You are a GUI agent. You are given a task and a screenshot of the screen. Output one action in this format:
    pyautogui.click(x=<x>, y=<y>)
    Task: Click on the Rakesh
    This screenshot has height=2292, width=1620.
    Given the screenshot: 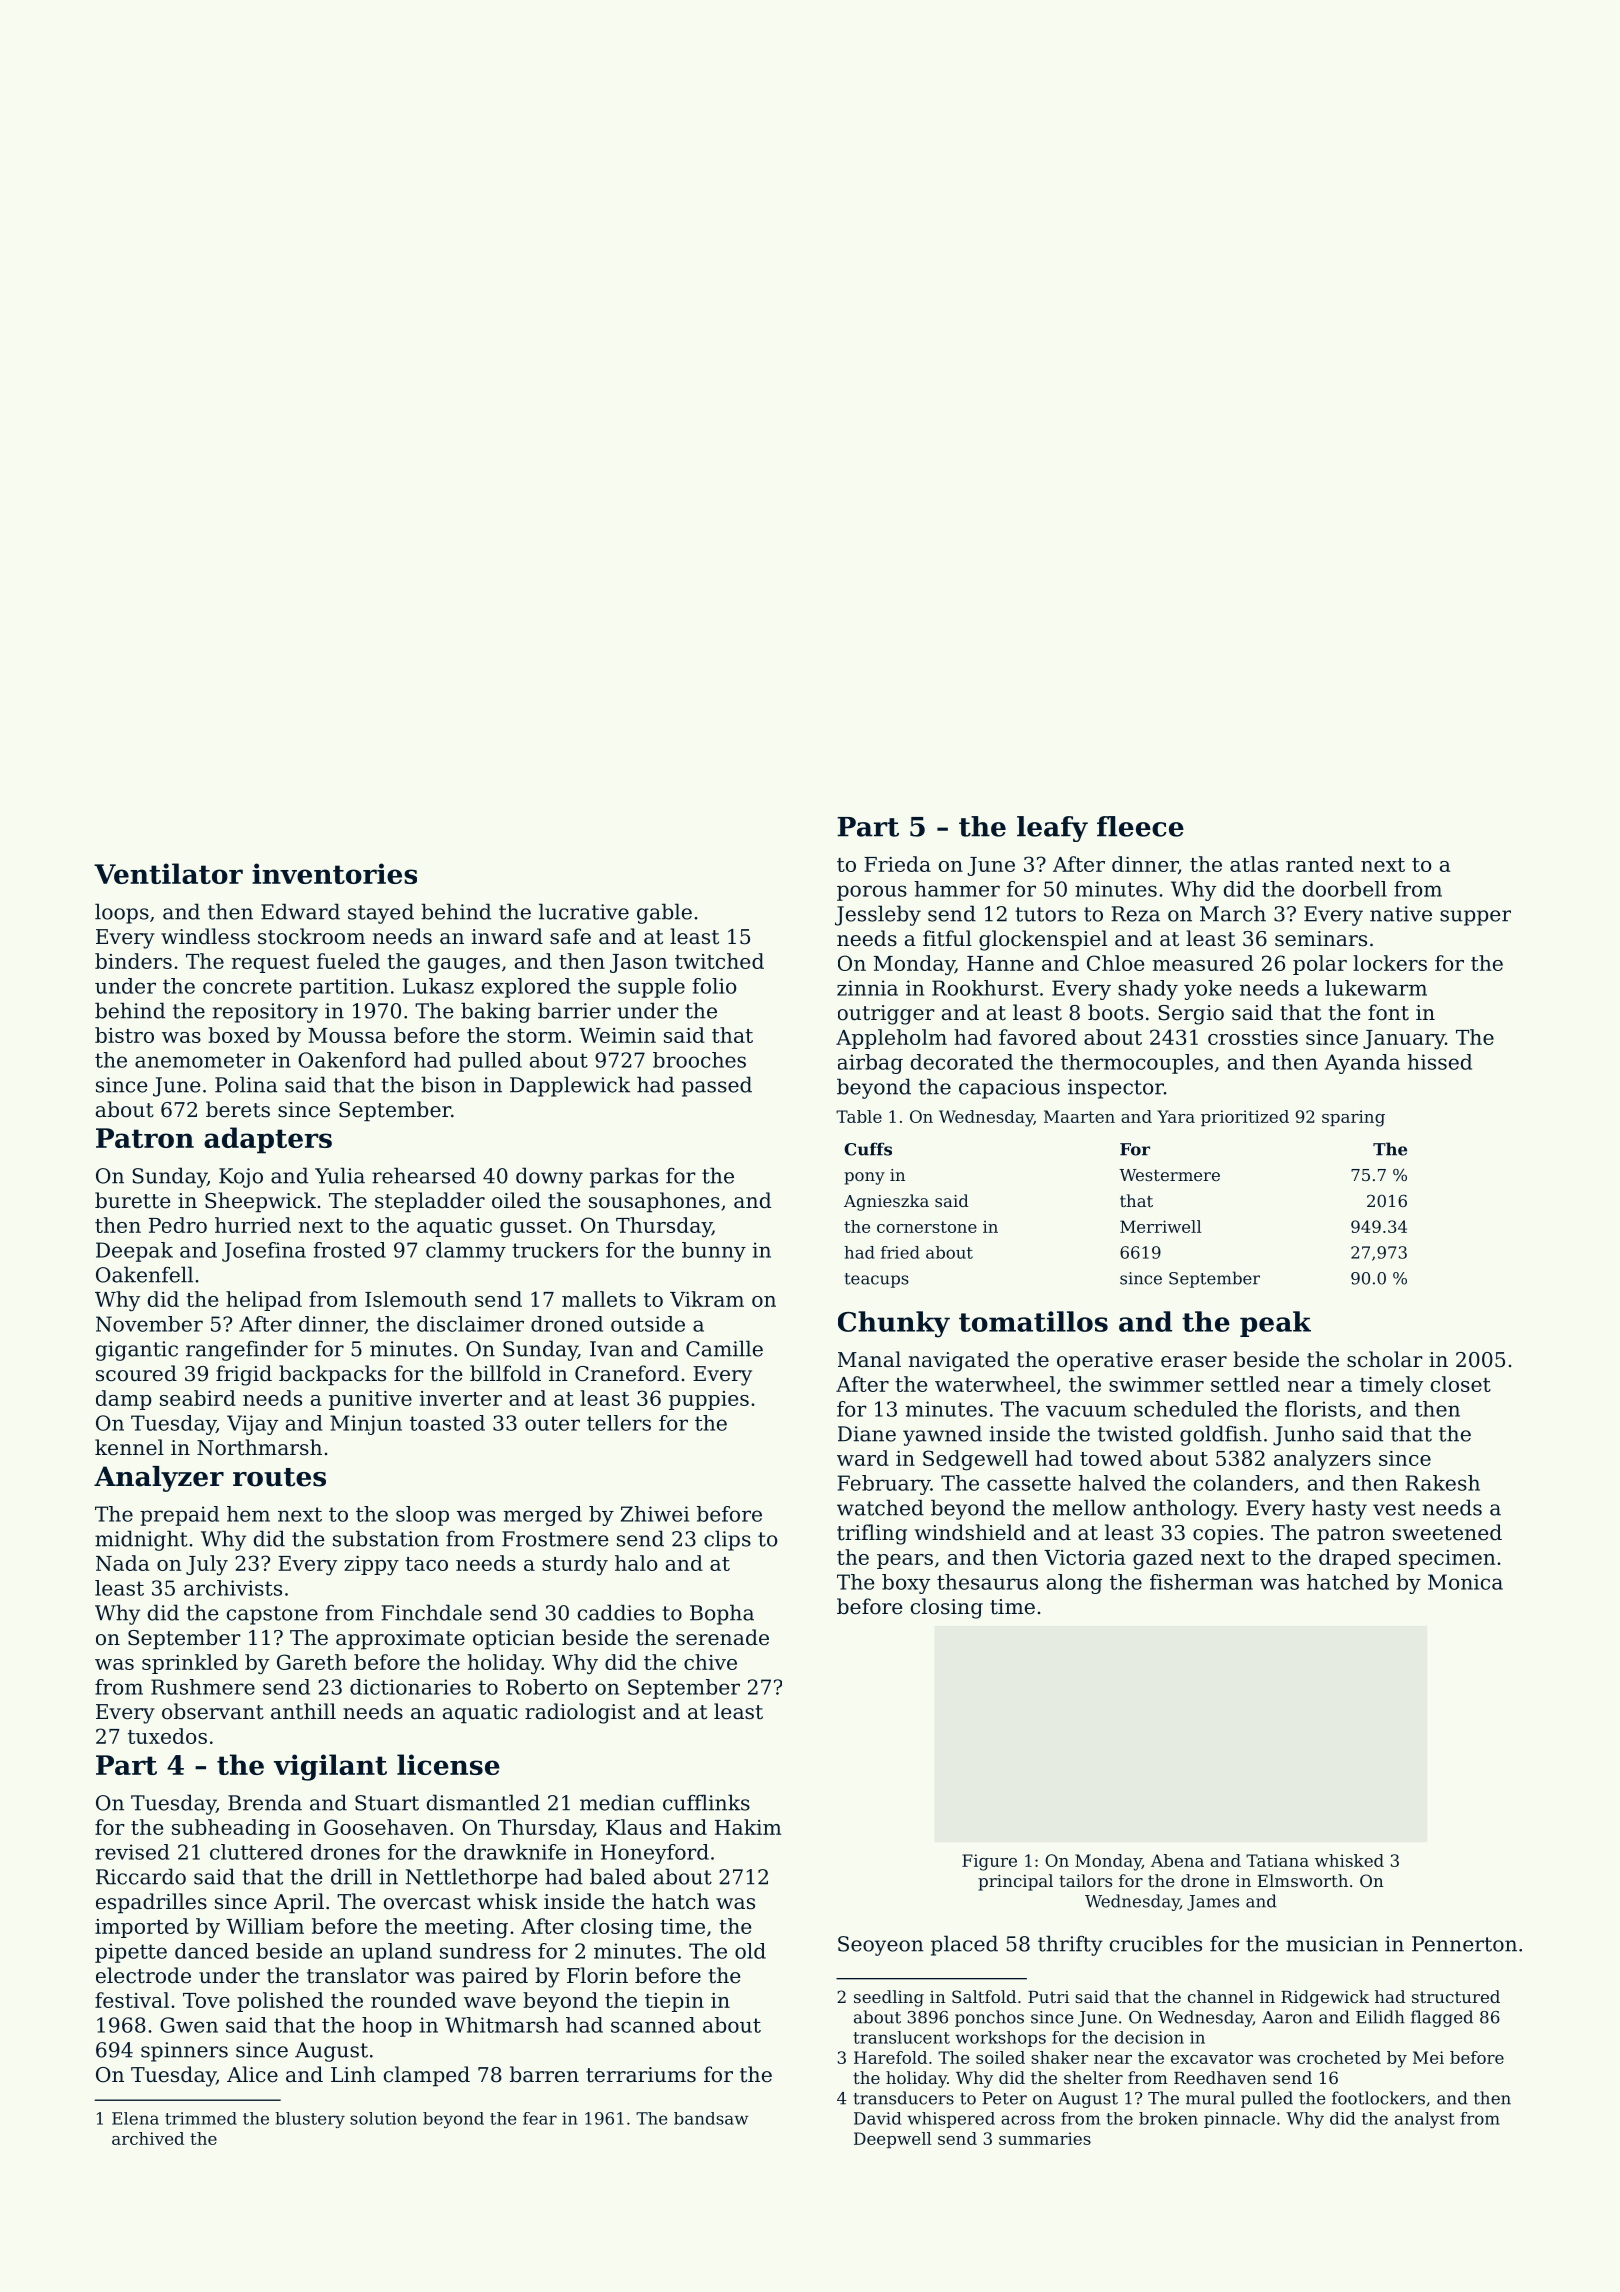 What is the action you would take?
    pyautogui.click(x=1442, y=1483)
